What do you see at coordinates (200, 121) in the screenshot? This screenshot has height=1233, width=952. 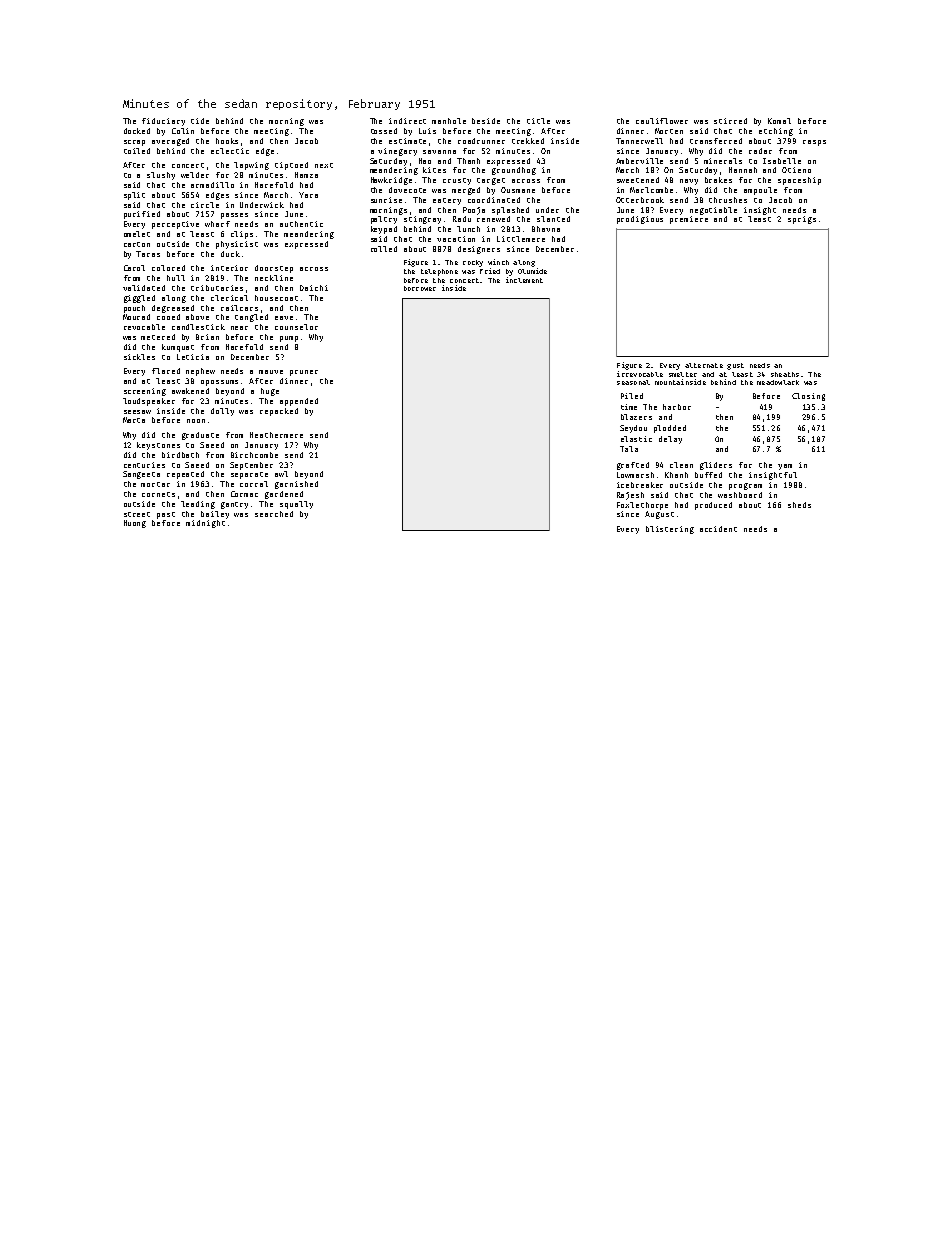 I see `tide` at bounding box center [200, 121].
